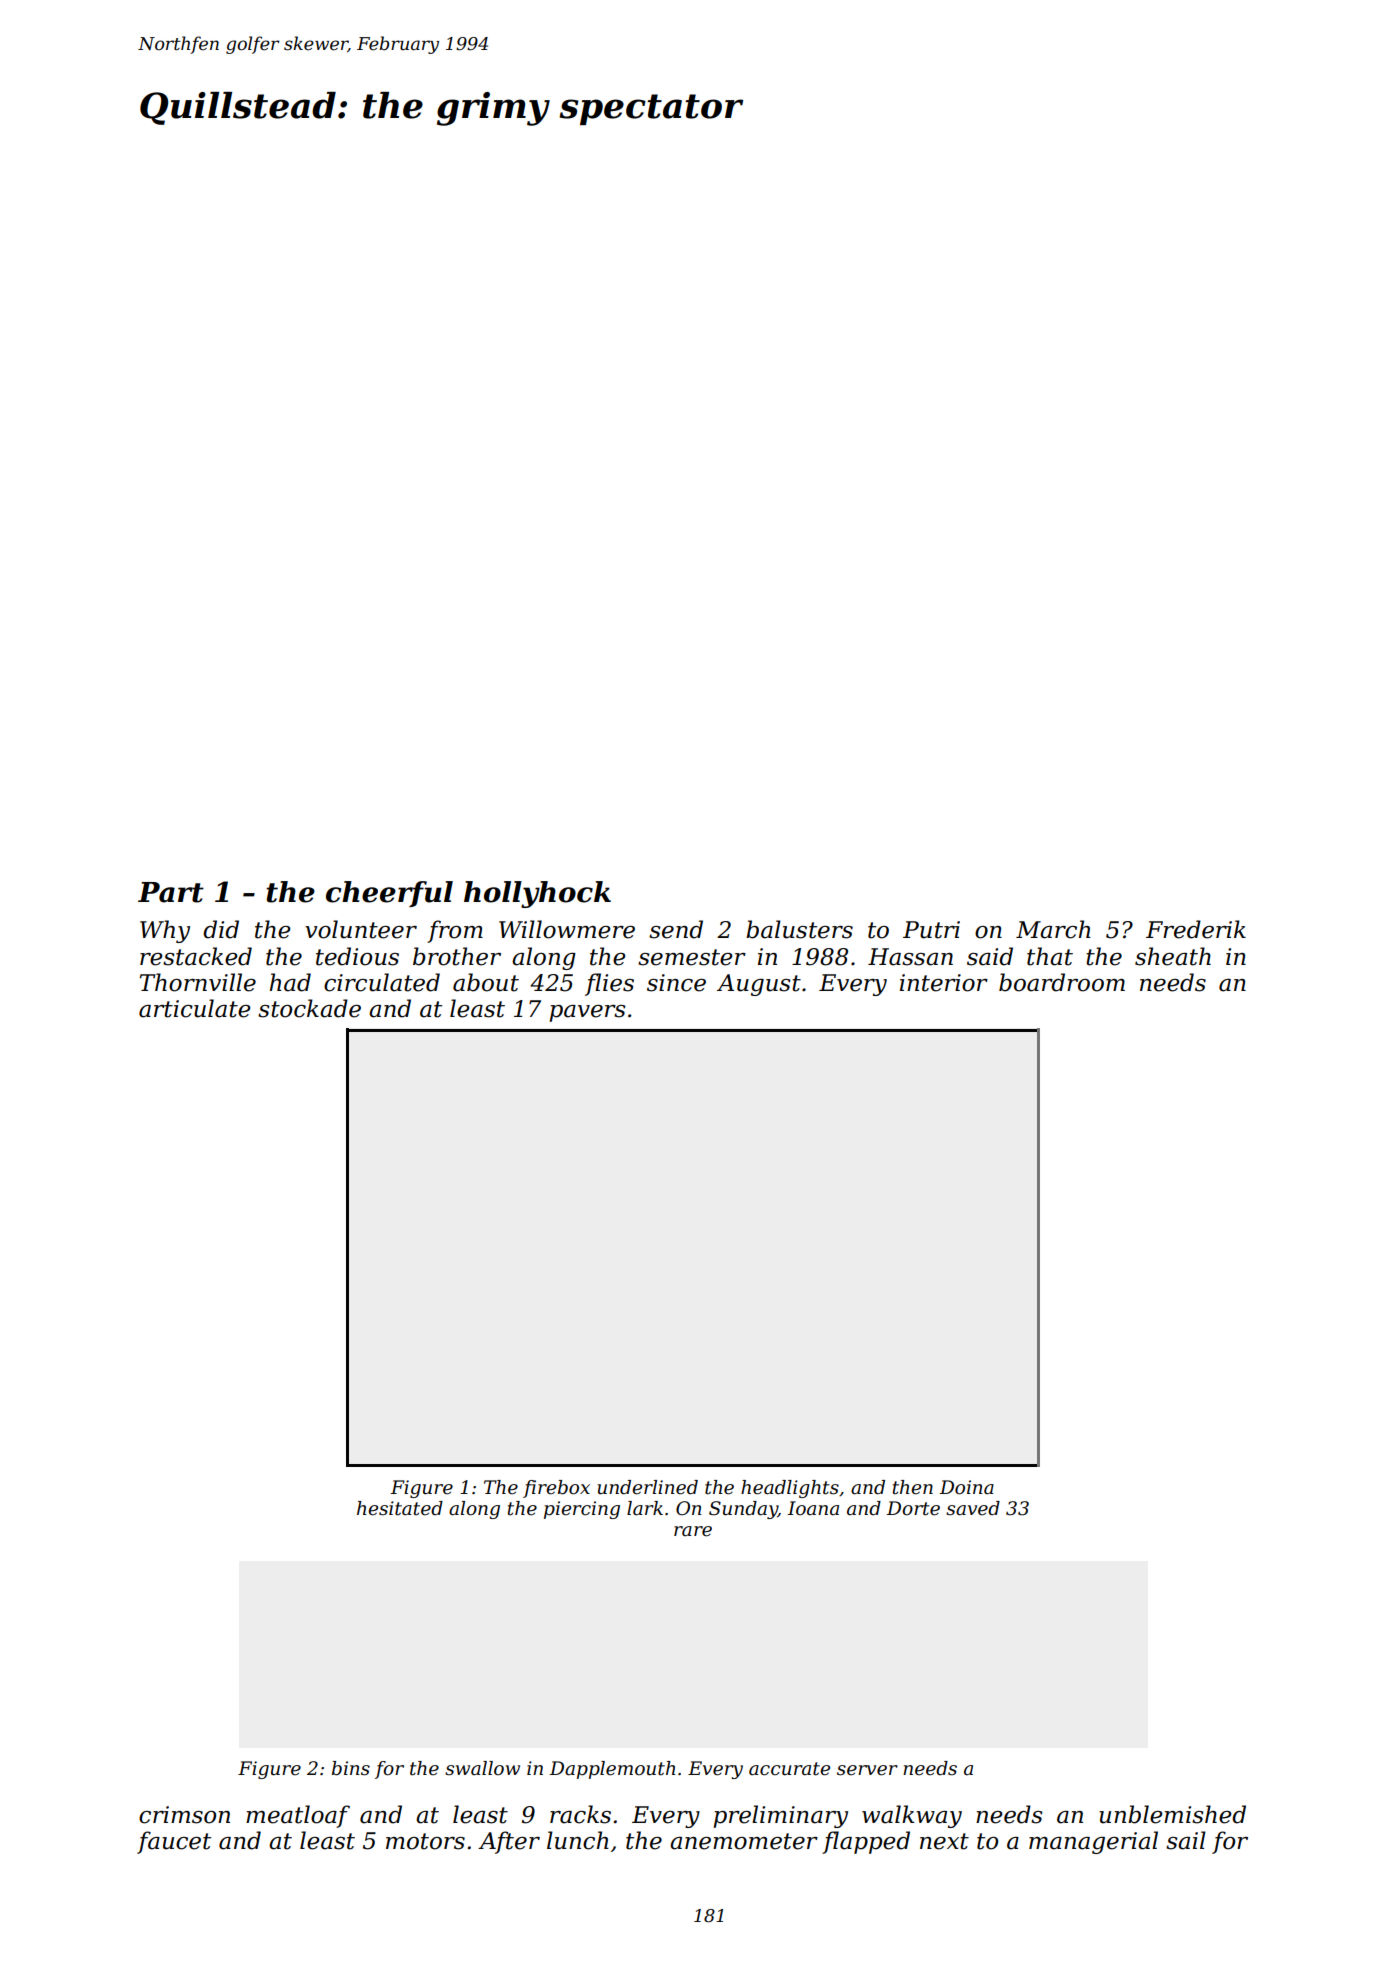  I want to click on had, so click(290, 982).
